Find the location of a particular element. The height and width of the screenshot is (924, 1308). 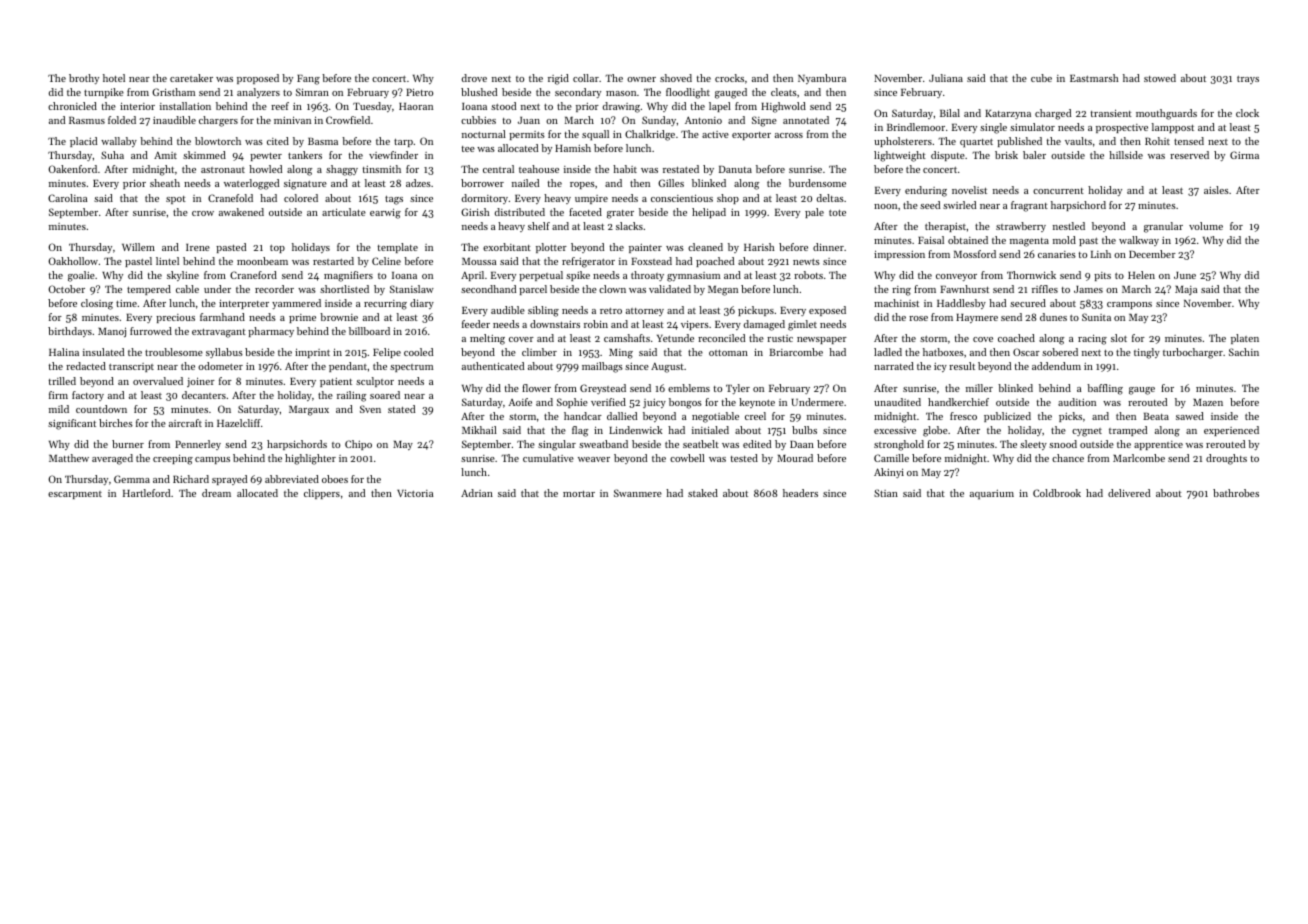

Eastmarsh is located at coordinates (1094, 78).
